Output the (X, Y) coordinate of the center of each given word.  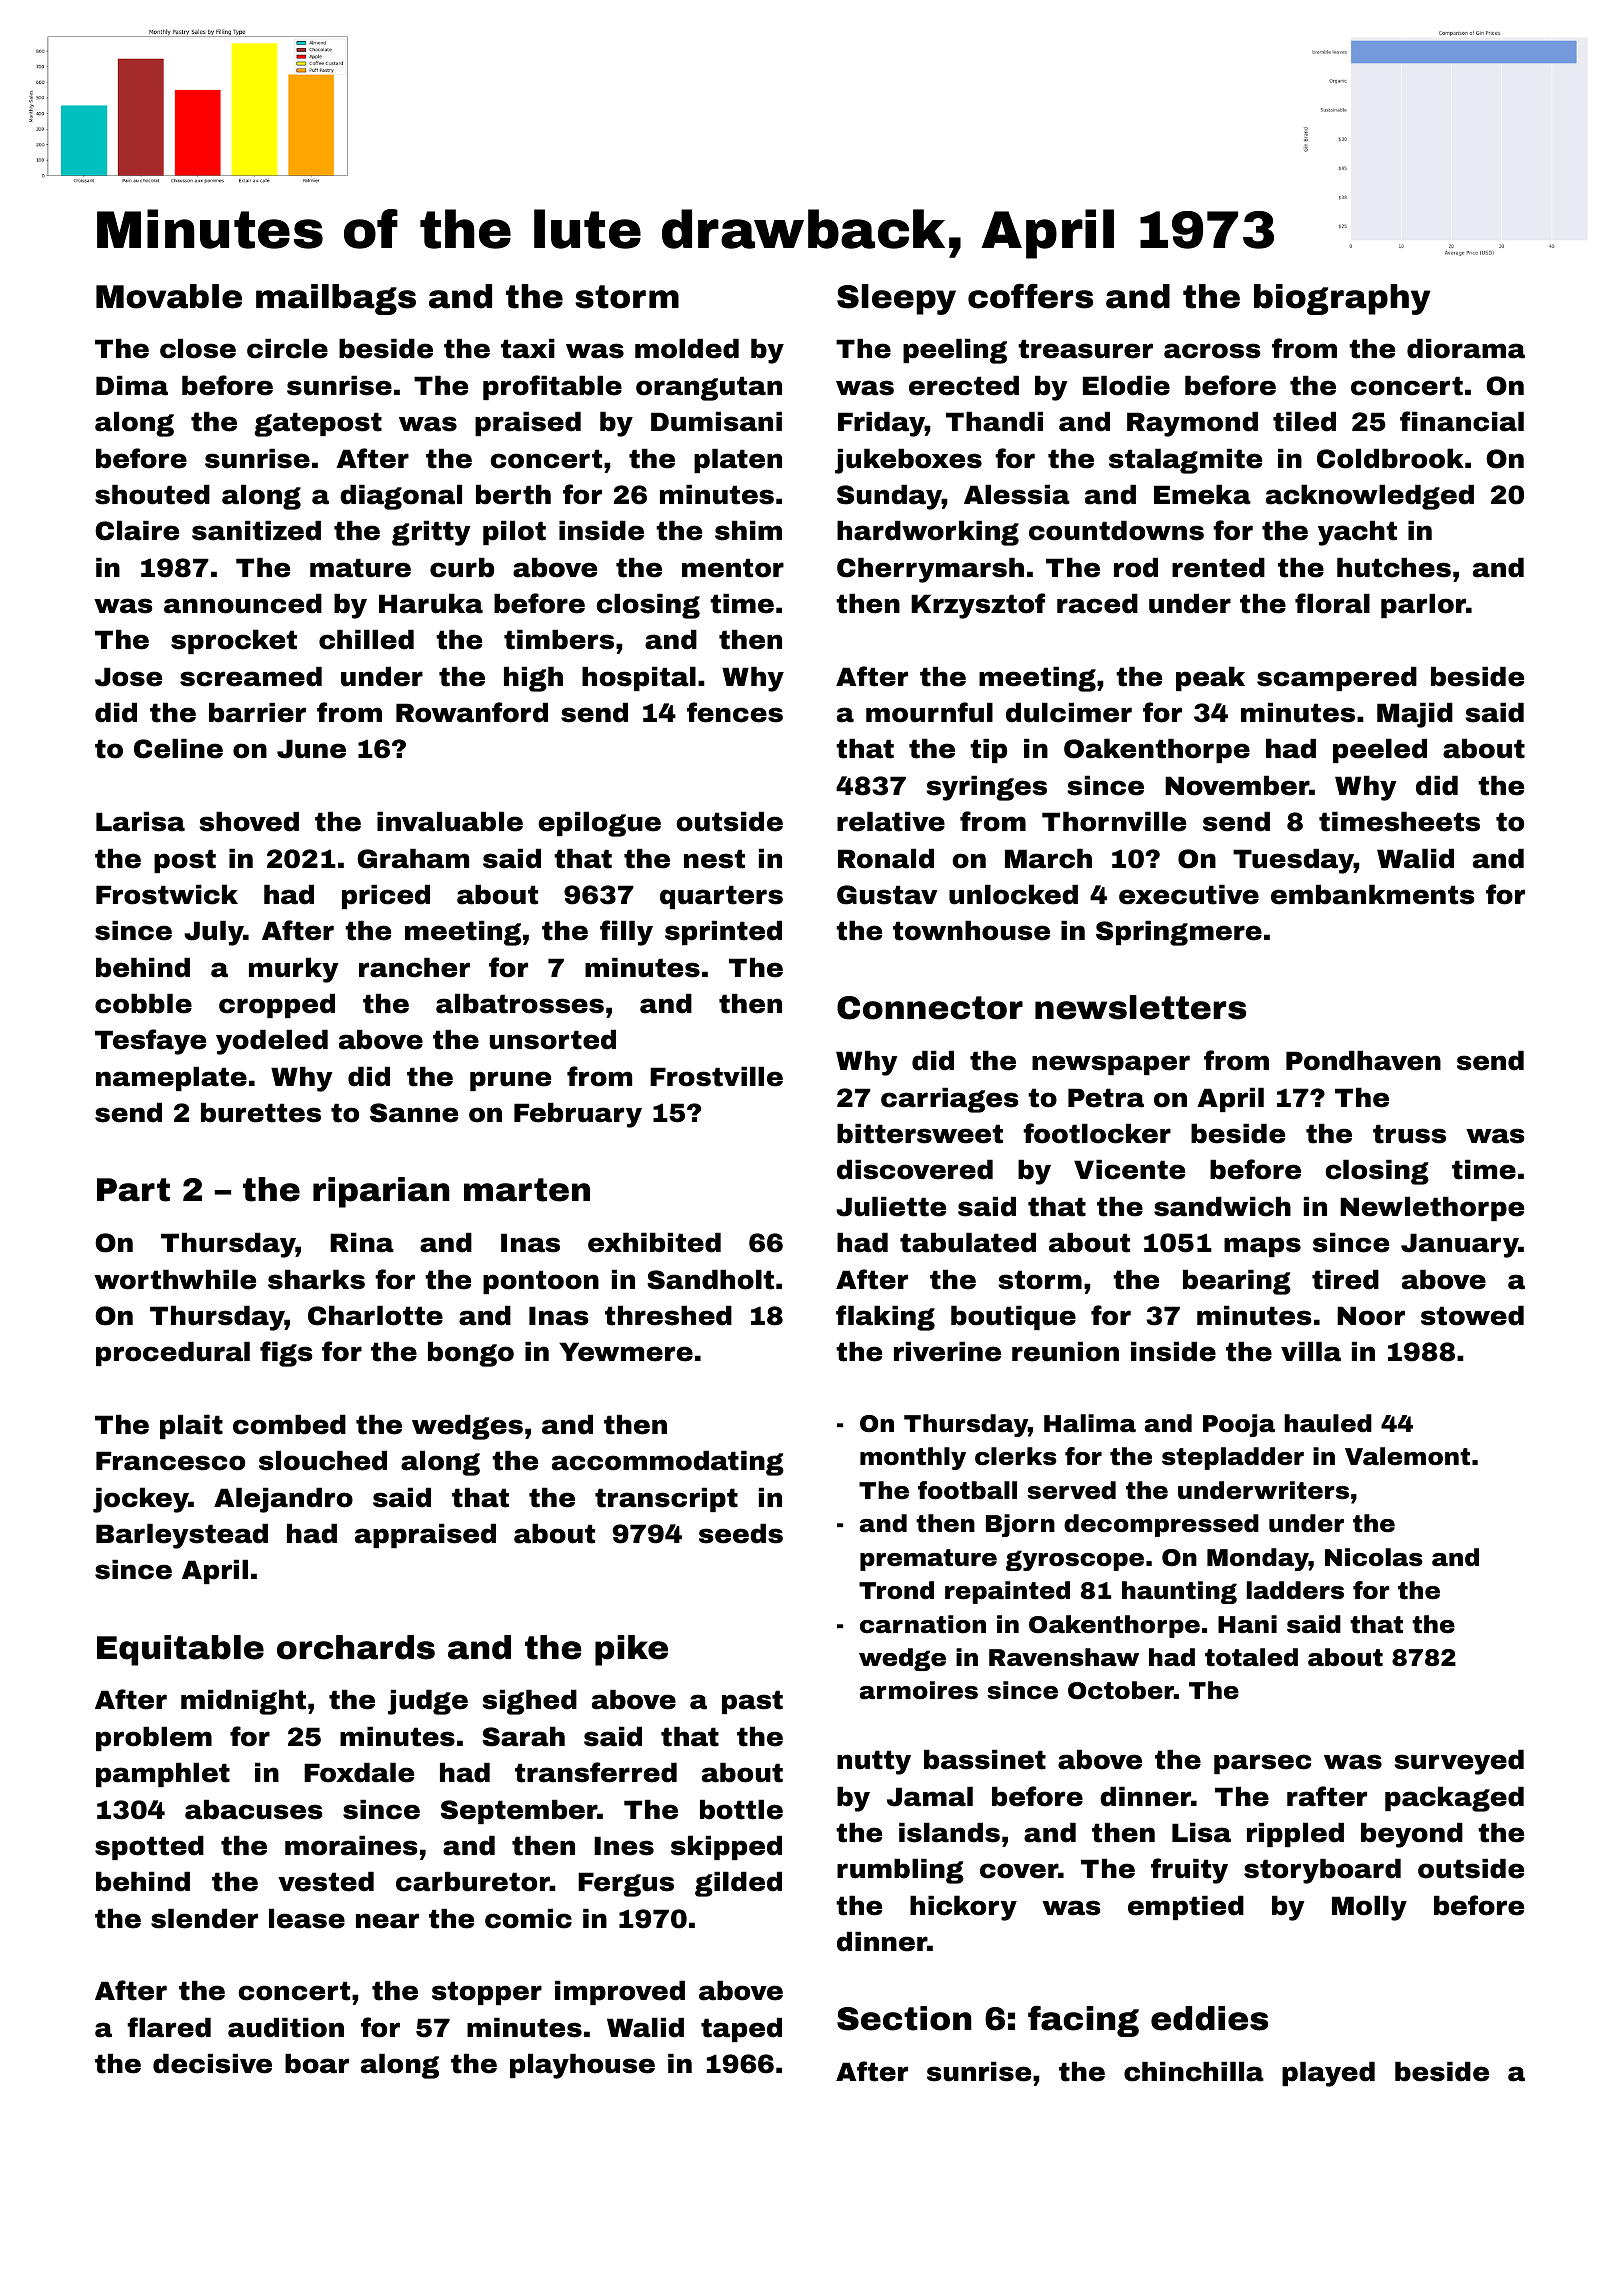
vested (326, 1881)
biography (1342, 299)
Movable (169, 296)
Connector (930, 1008)
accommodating (668, 1463)
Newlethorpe (1432, 1208)
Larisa (140, 821)
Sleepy (896, 299)
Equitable (180, 1650)
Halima (1090, 1423)
